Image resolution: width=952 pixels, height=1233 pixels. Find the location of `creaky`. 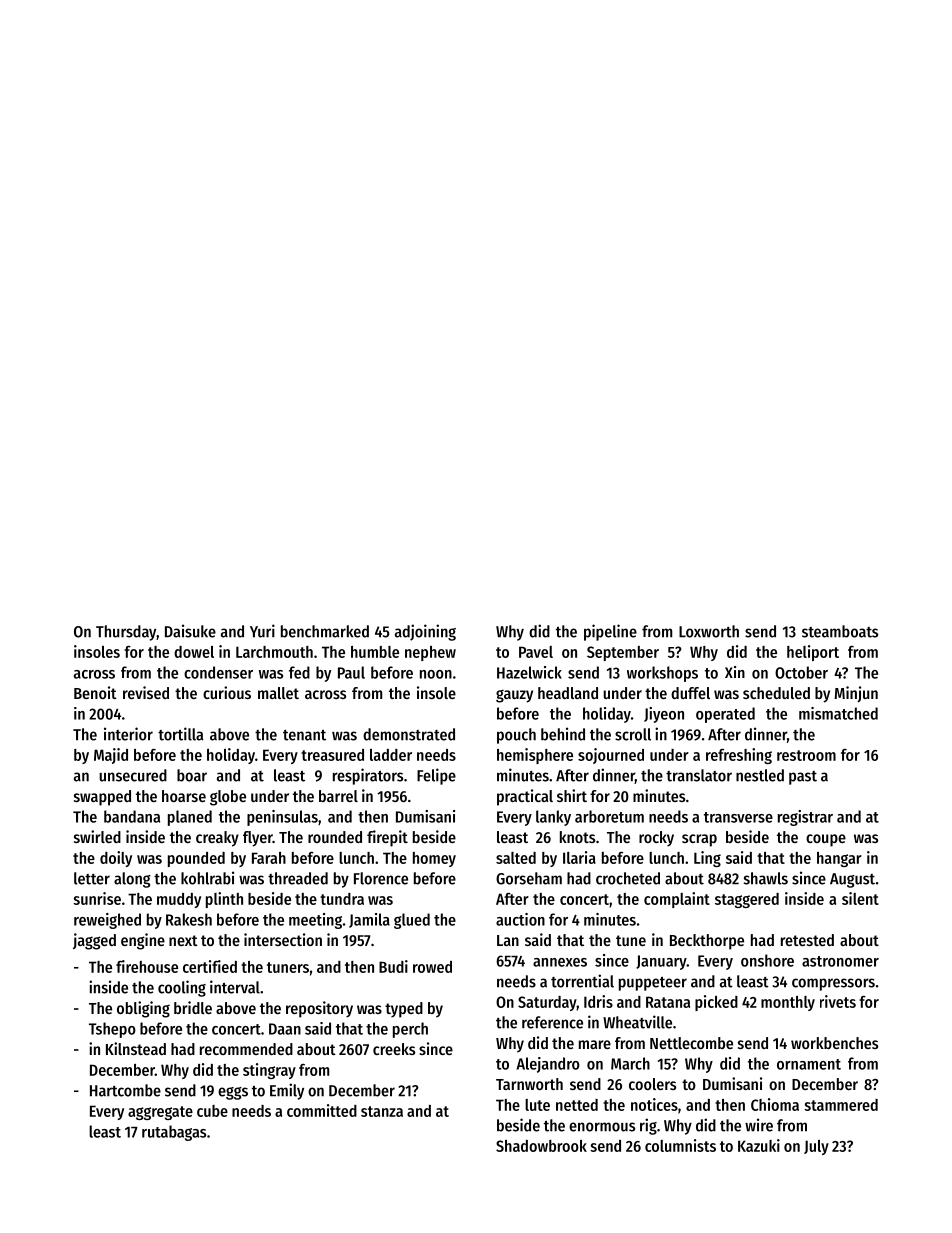

creaky is located at coordinates (217, 839).
